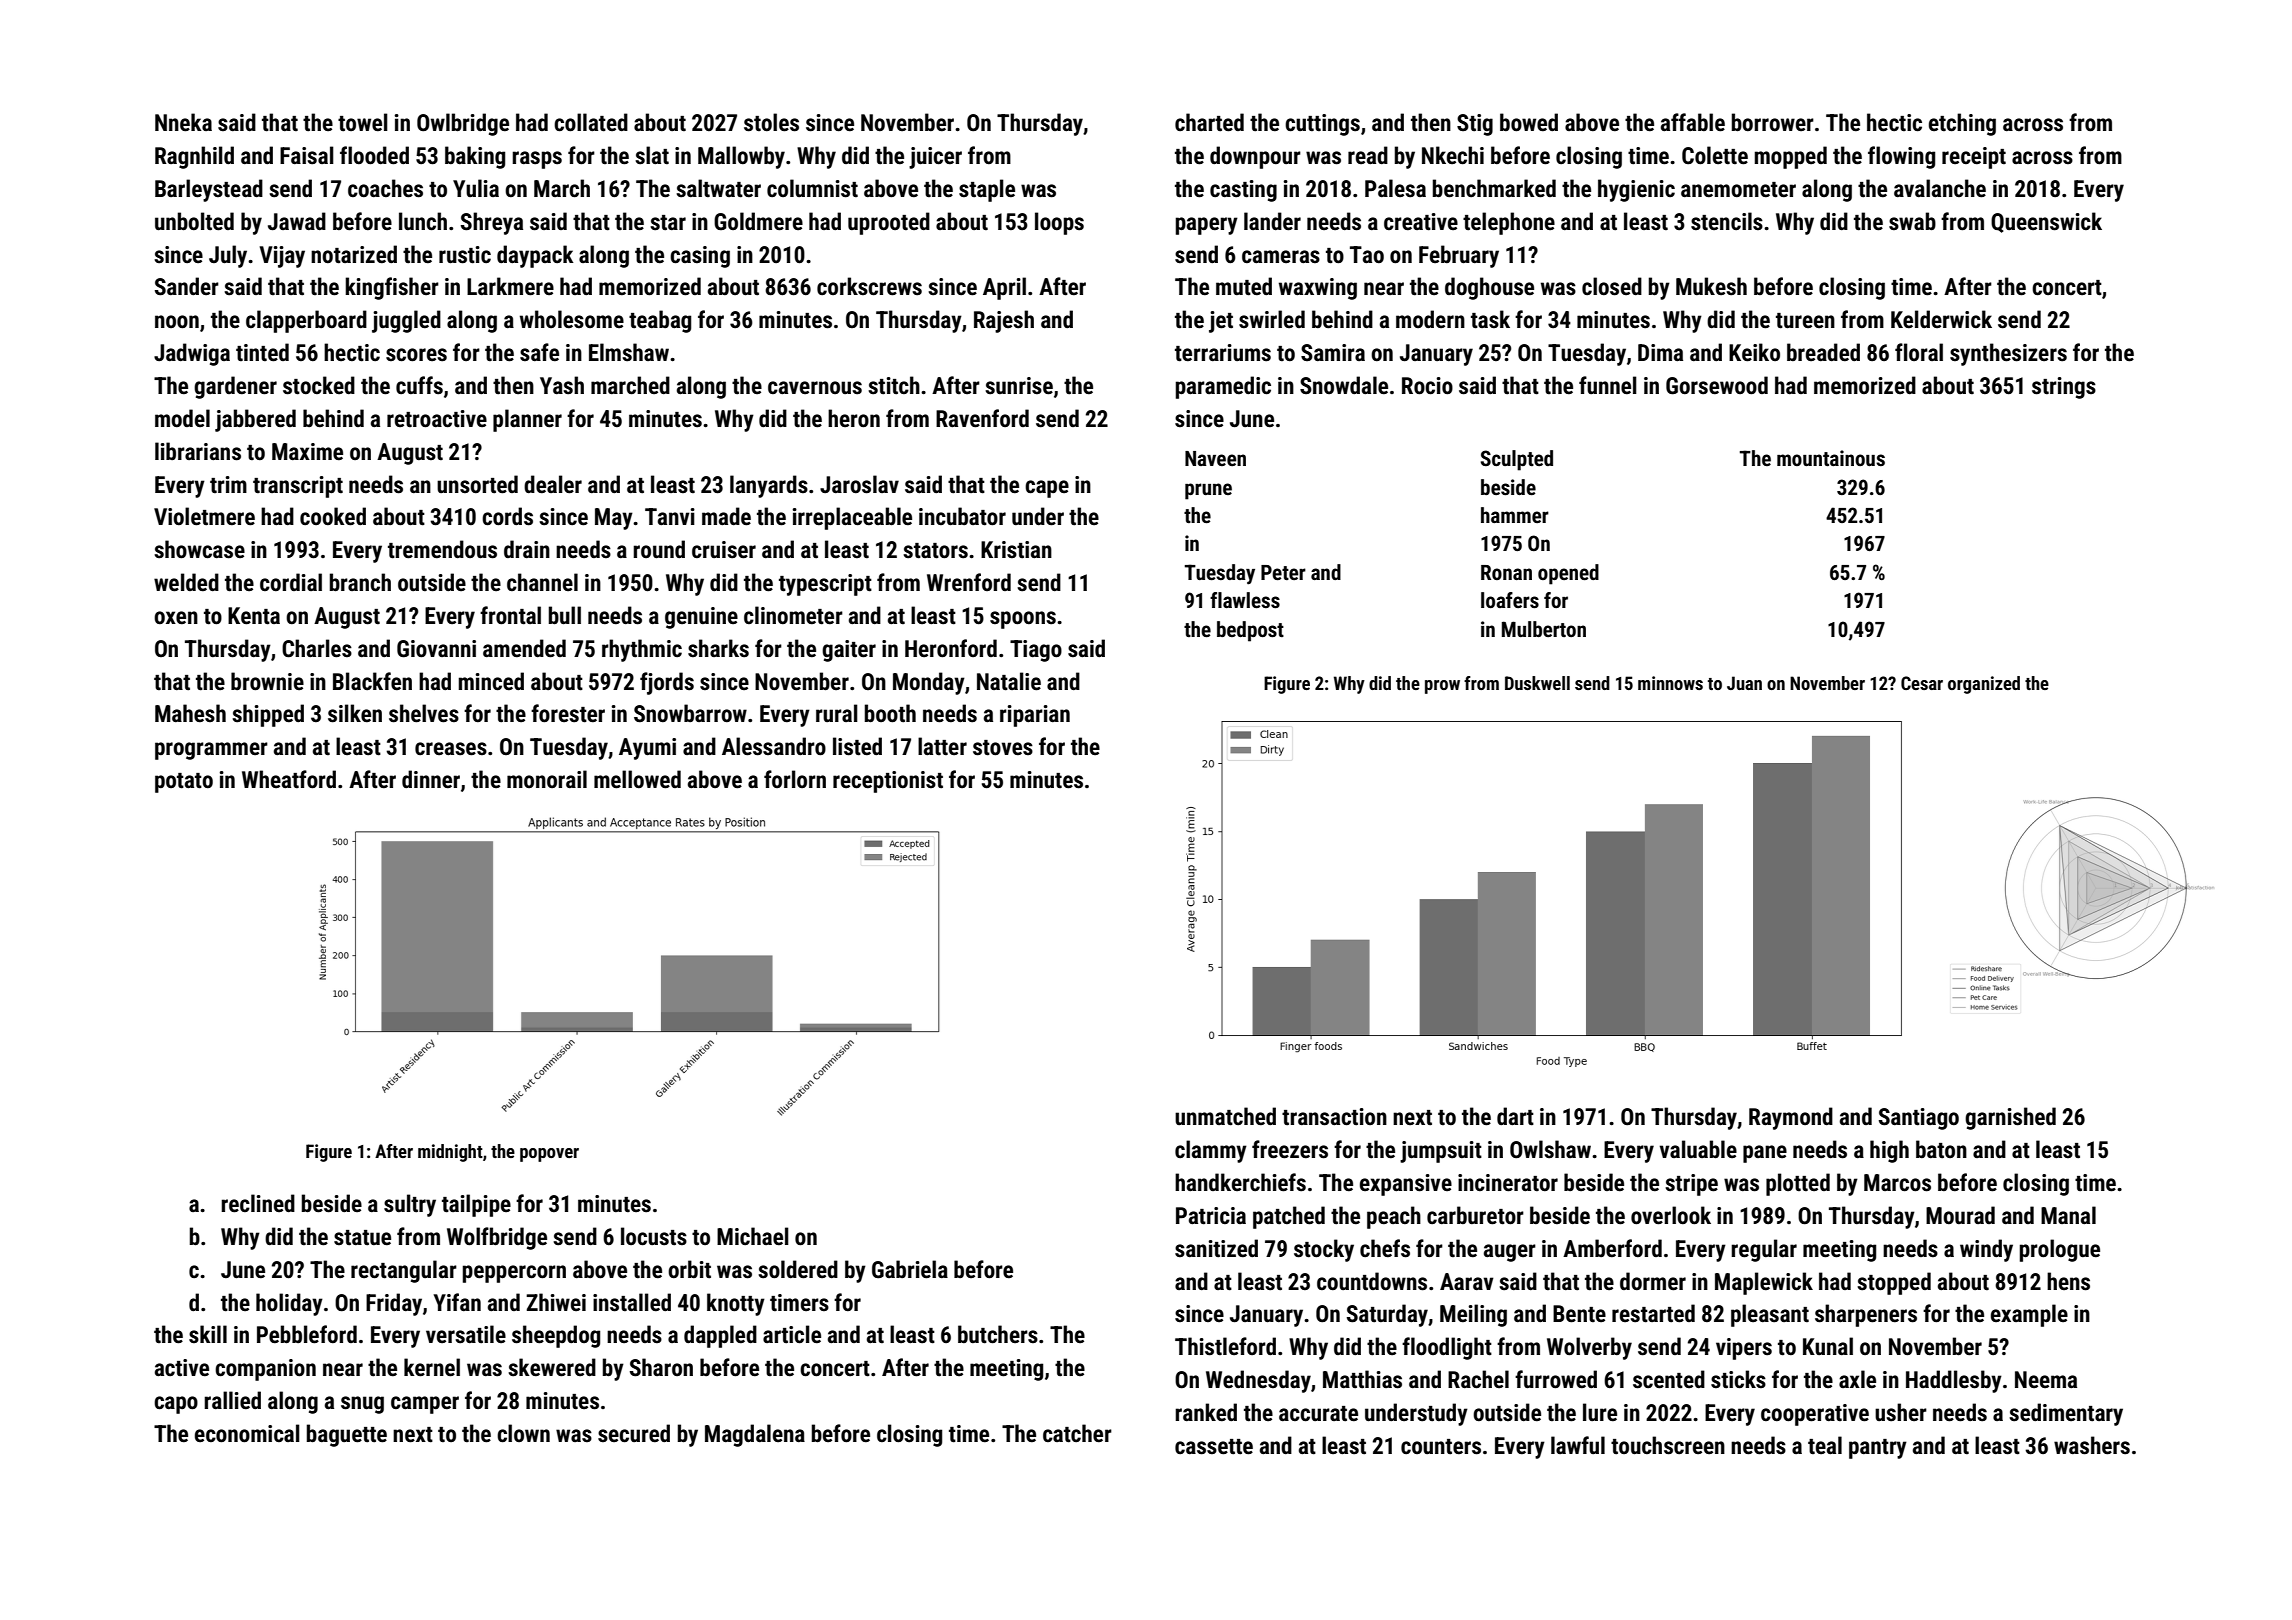 The width and height of the screenshot is (2292, 1620). I want to click on kingfisher, so click(392, 288).
